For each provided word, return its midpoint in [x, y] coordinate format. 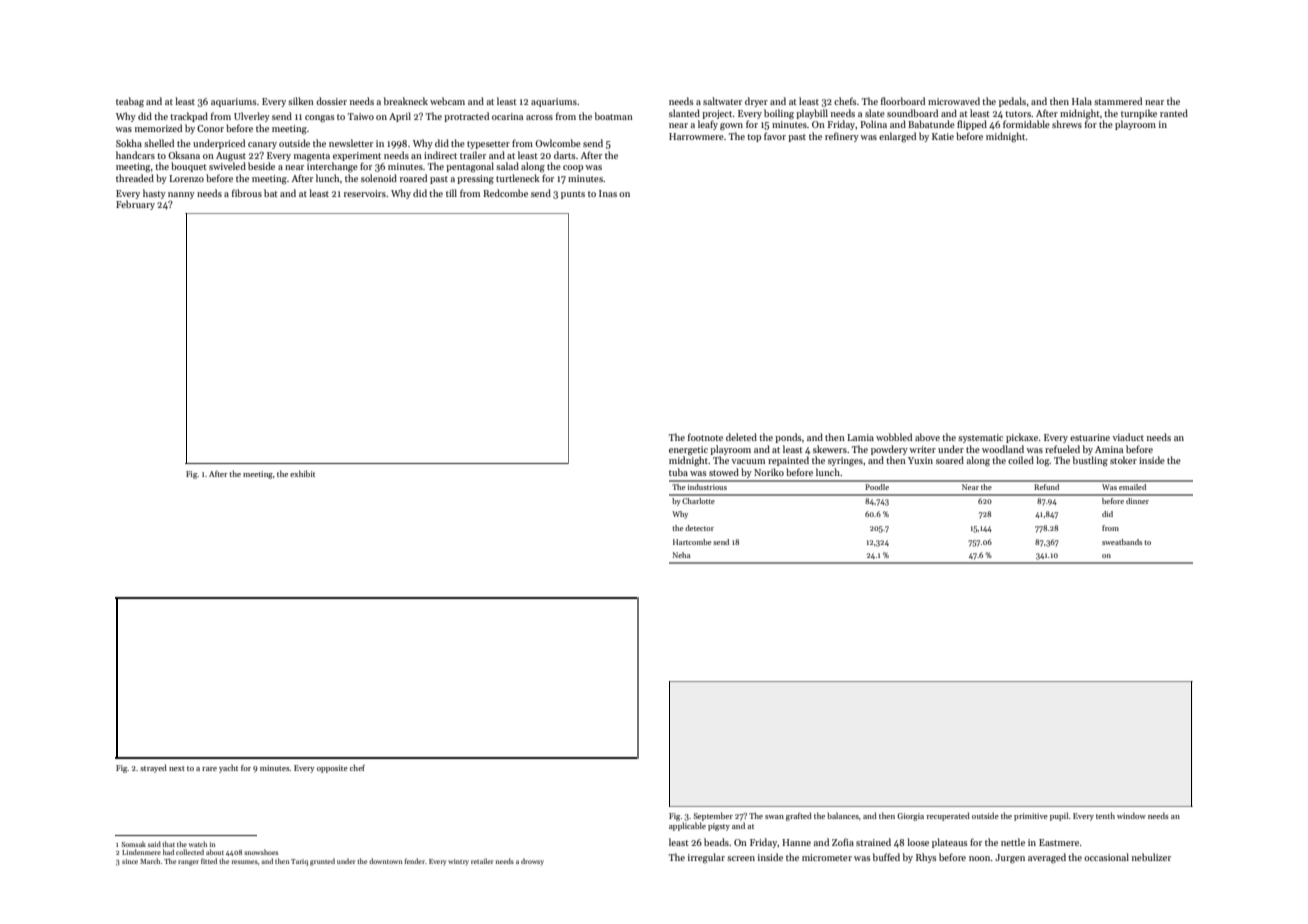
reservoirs [365, 193]
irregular [706, 858]
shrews [1067, 124]
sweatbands [1122, 542]
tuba [678, 472]
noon [979, 858]
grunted [322, 862]
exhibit [302, 473]
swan [774, 817]
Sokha [129, 143]
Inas [608, 193]
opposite [332, 769]
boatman [614, 116]
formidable [1026, 124]
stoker [1123, 460]
